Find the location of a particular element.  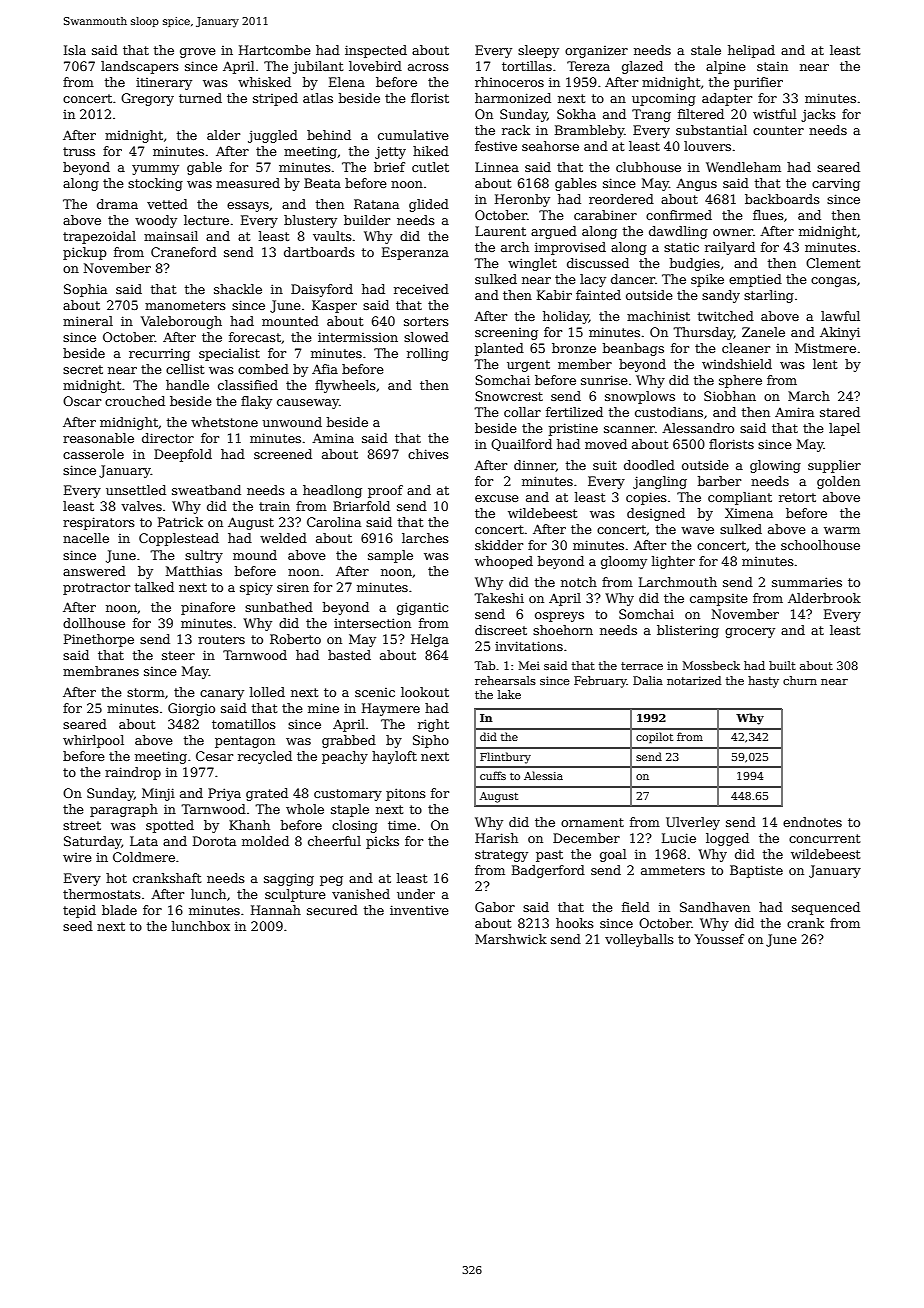

dinner is located at coordinates (535, 466).
